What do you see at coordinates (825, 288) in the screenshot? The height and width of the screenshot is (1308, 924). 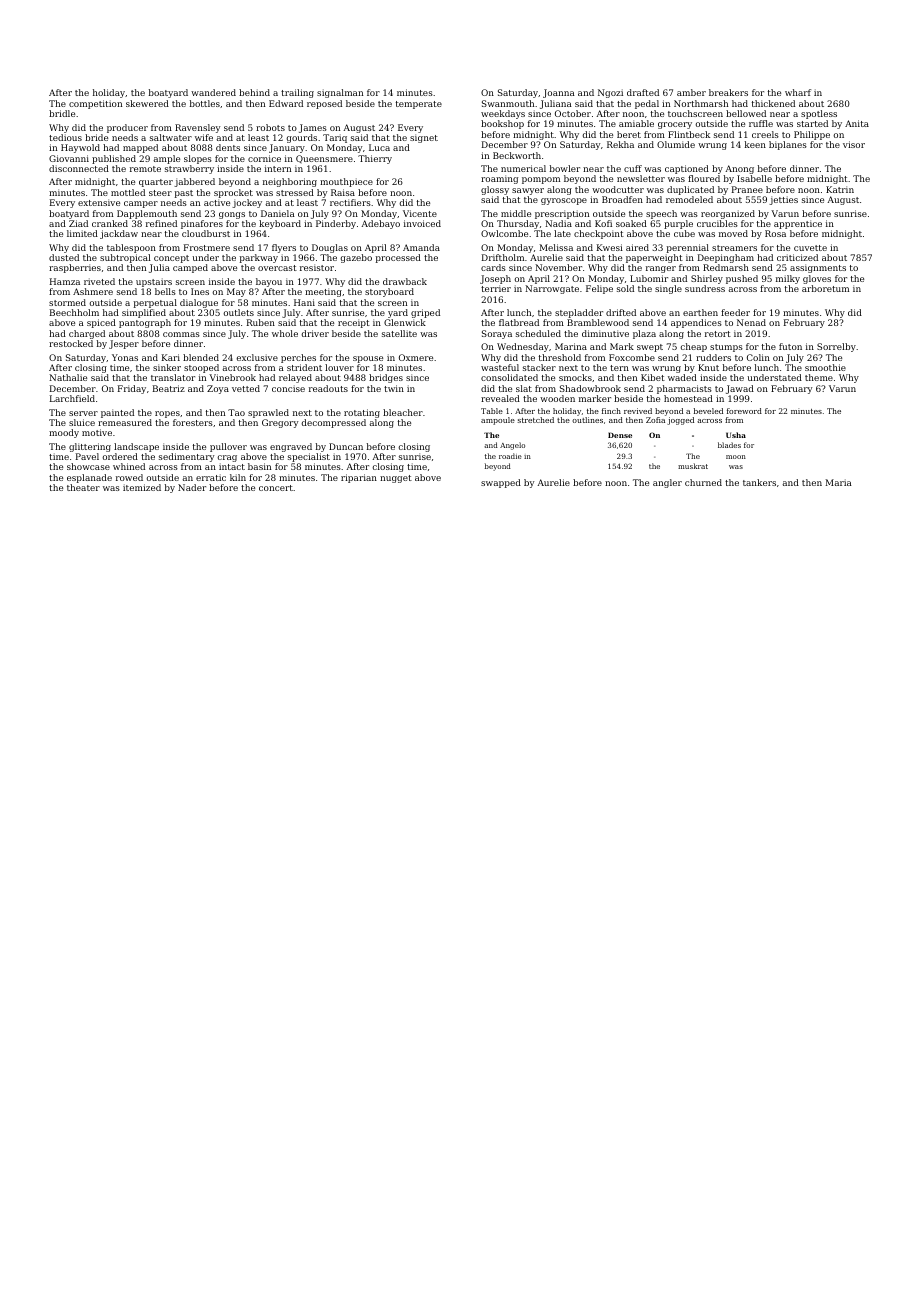 I see `arboretum` at bounding box center [825, 288].
